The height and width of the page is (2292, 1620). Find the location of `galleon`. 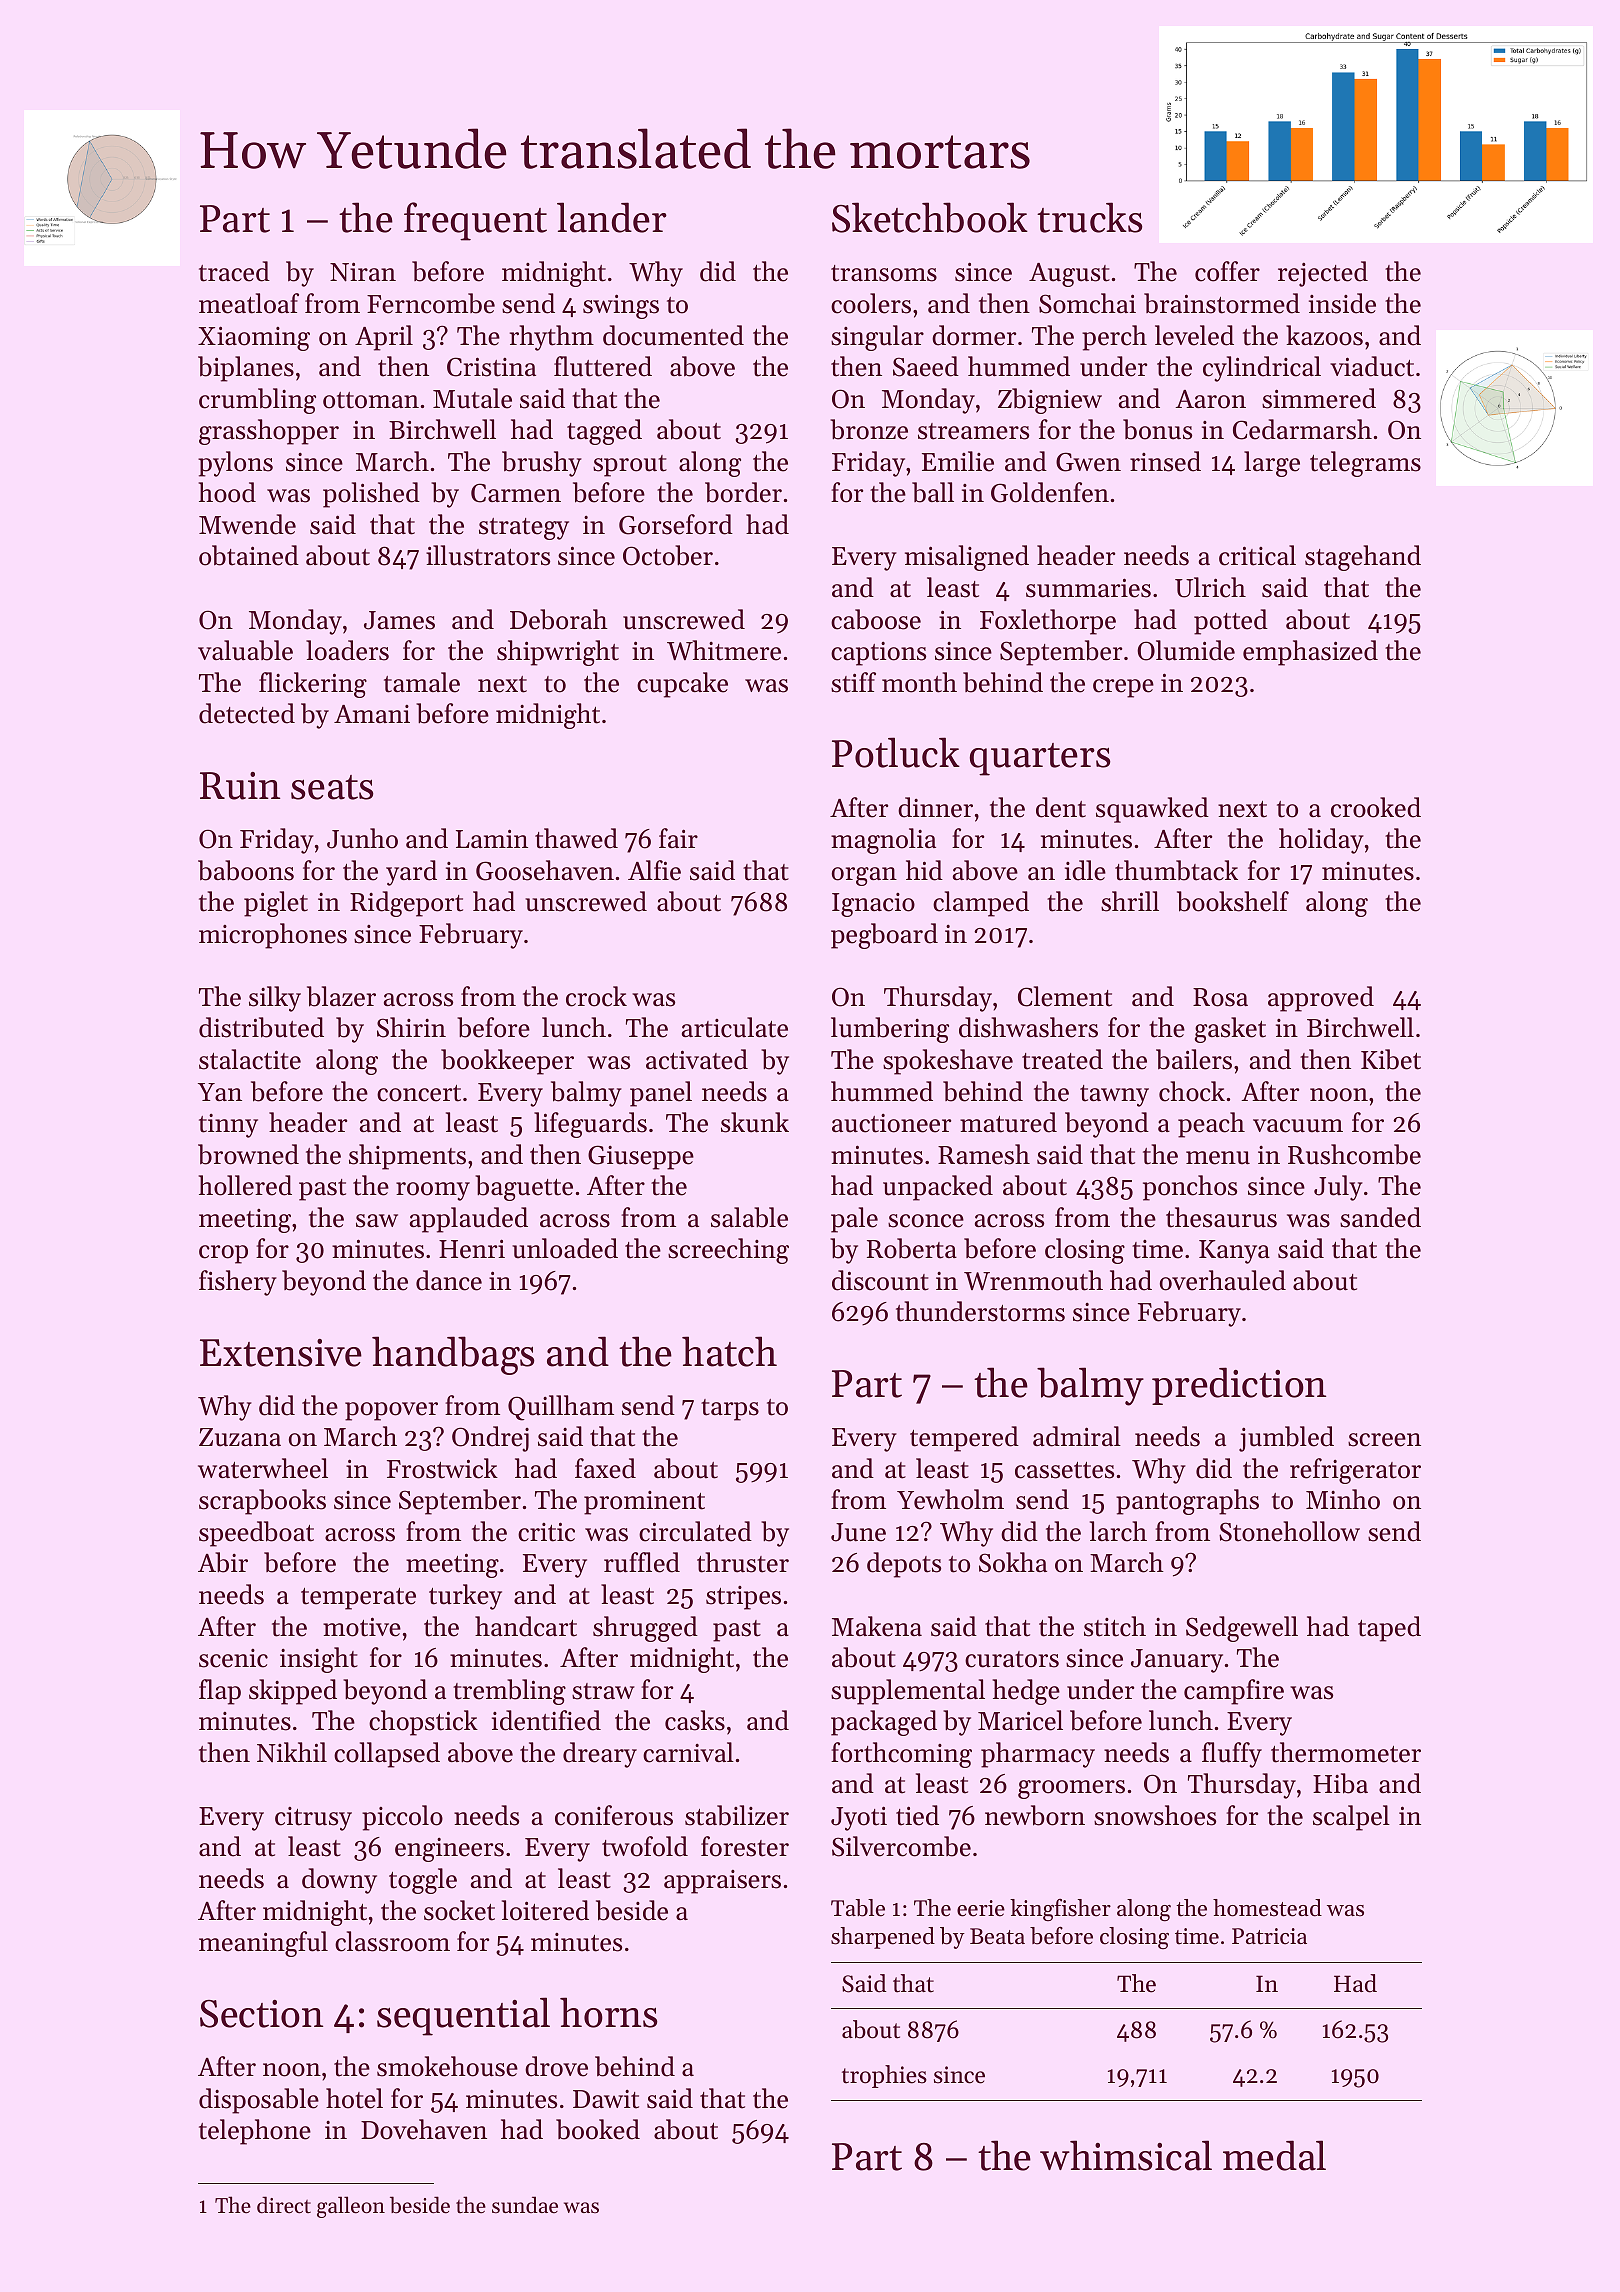

galleon is located at coordinates (351, 2207).
